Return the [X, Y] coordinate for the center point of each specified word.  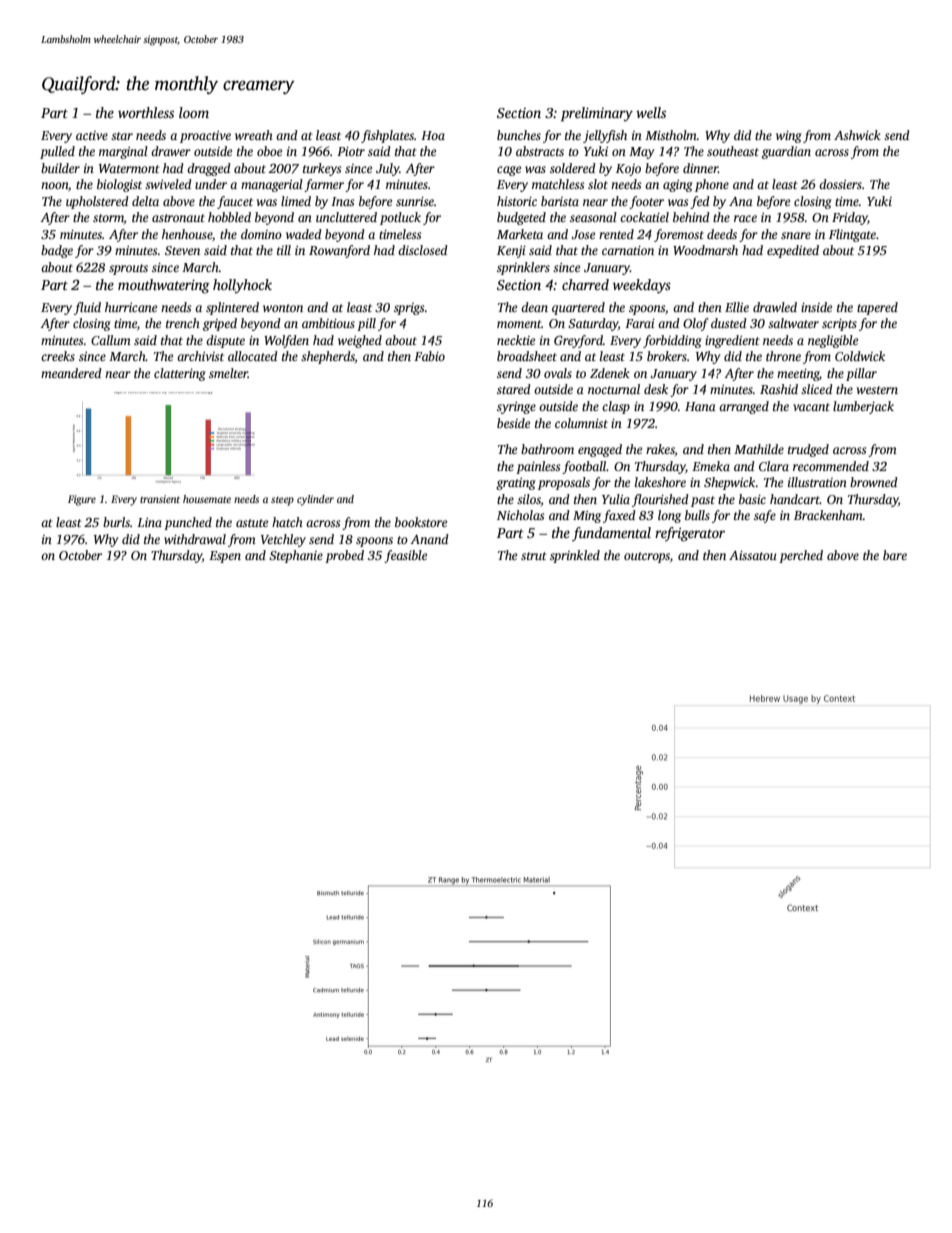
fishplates [387, 136]
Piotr [351, 151]
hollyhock [242, 286]
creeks [58, 356]
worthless [146, 112]
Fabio [429, 356]
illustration [817, 482]
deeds [722, 234]
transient [160, 499]
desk [656, 389]
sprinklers [523, 268]
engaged [600, 450]
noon [54, 185]
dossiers [840, 184]
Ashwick [857, 135]
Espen [225, 557]
